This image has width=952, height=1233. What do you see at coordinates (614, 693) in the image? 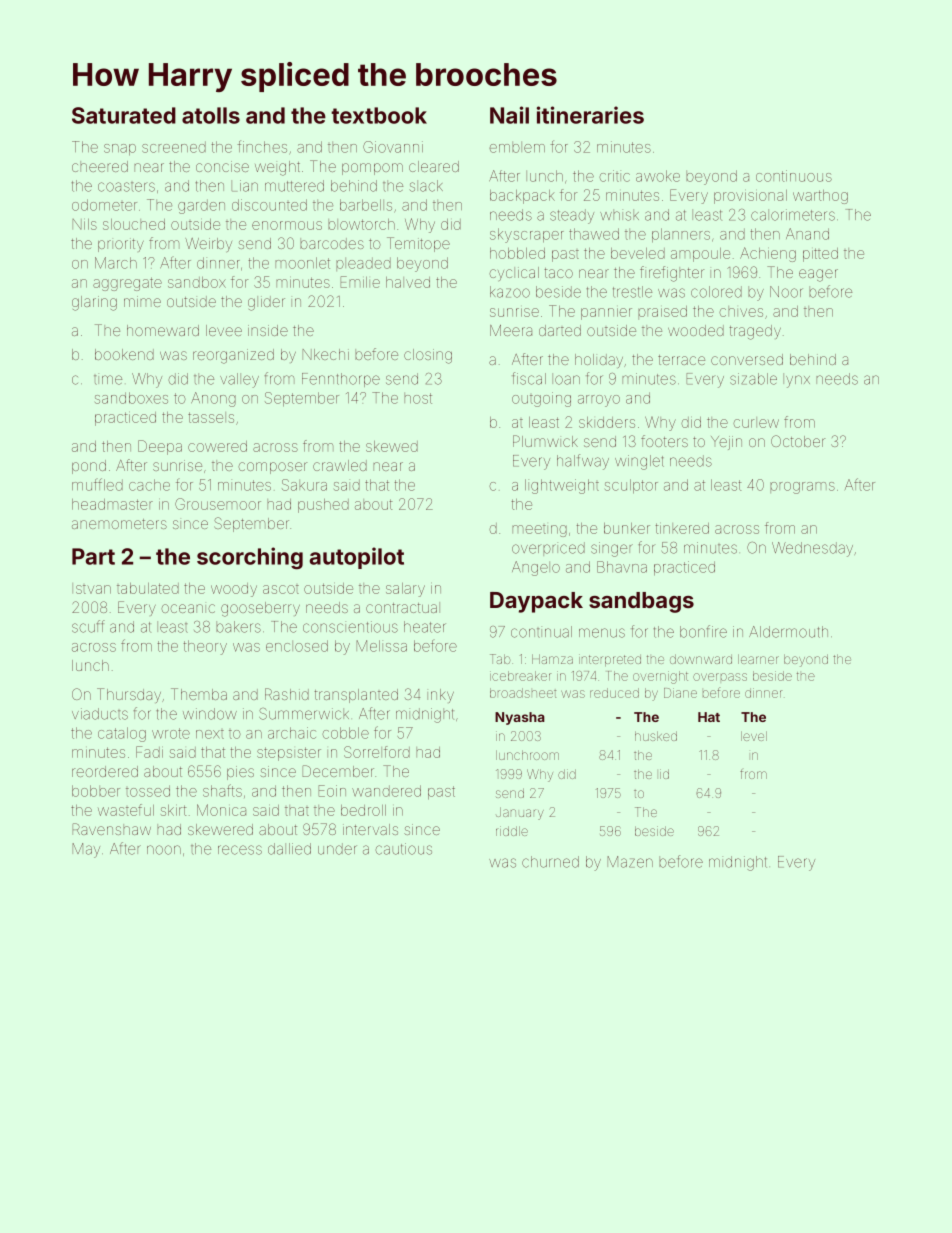
I see `reduced` at bounding box center [614, 693].
